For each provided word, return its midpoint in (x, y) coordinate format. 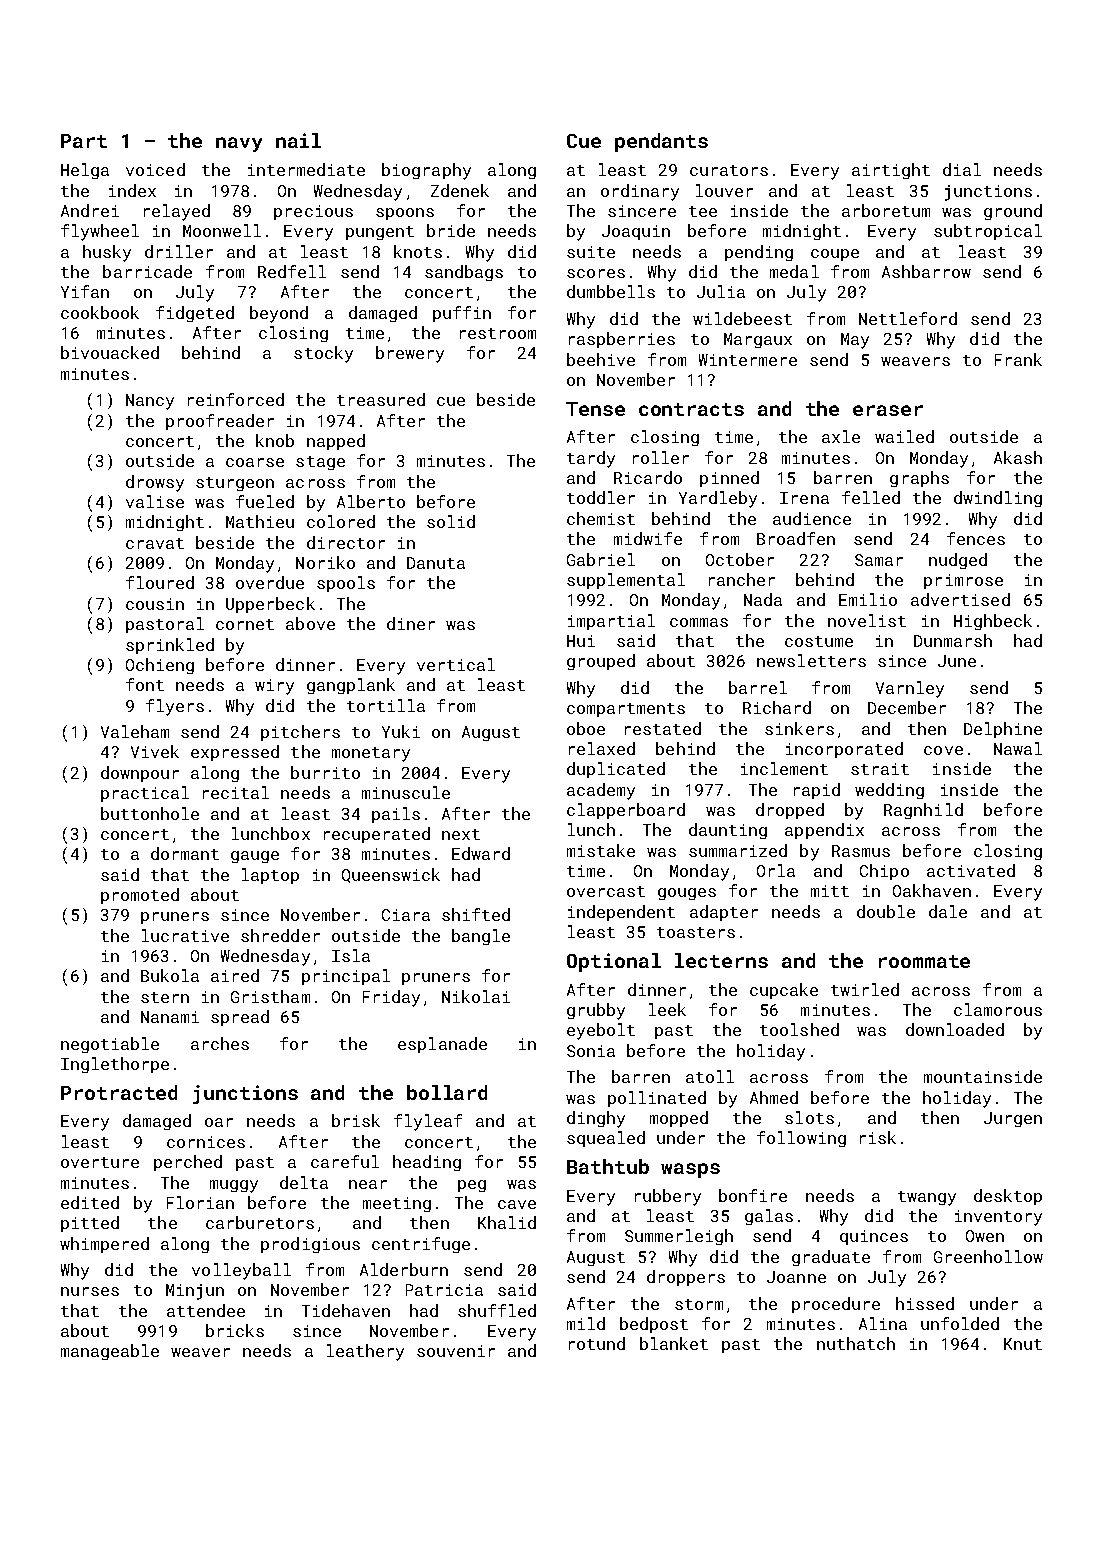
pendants (661, 142)
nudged (958, 561)
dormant (185, 853)
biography (426, 171)
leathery (365, 1352)
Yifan (85, 291)
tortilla (386, 705)
